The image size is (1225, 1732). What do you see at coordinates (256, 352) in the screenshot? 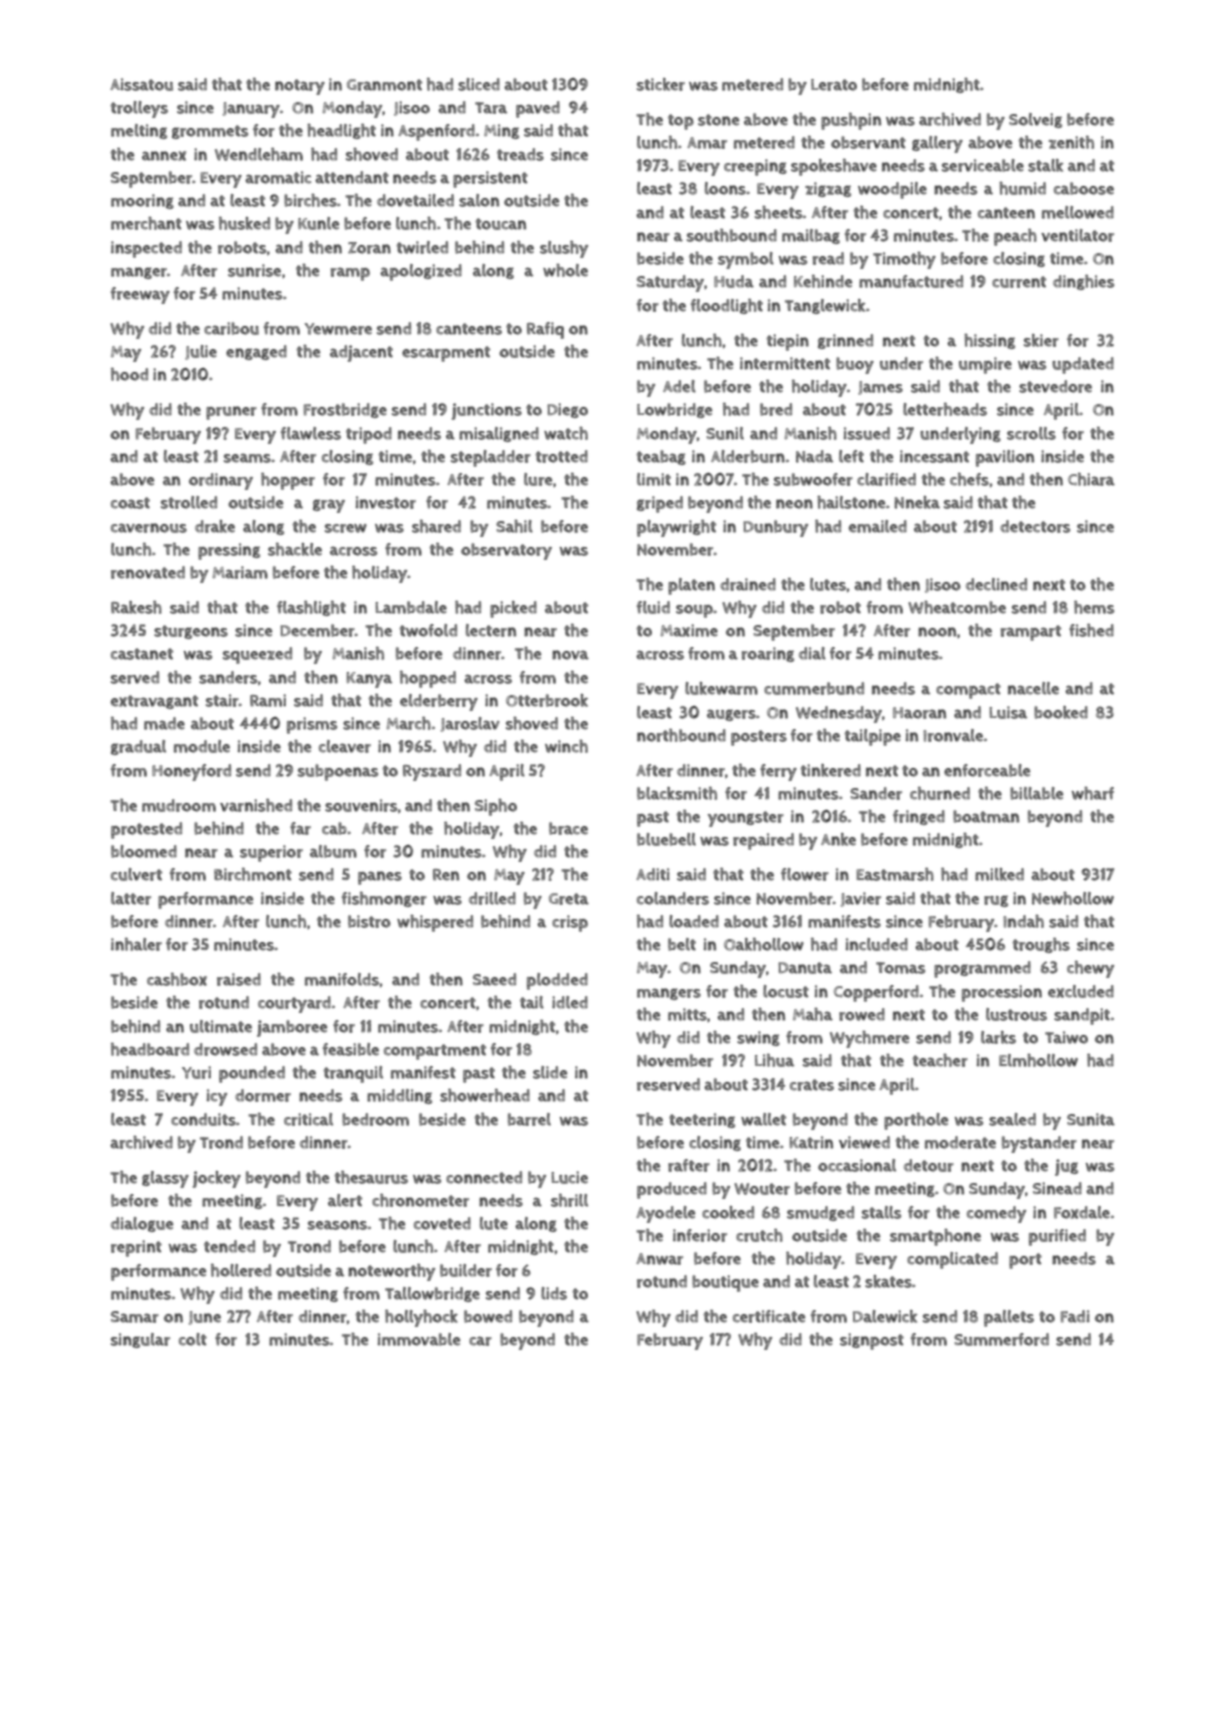
I see `engaged` at bounding box center [256, 352].
